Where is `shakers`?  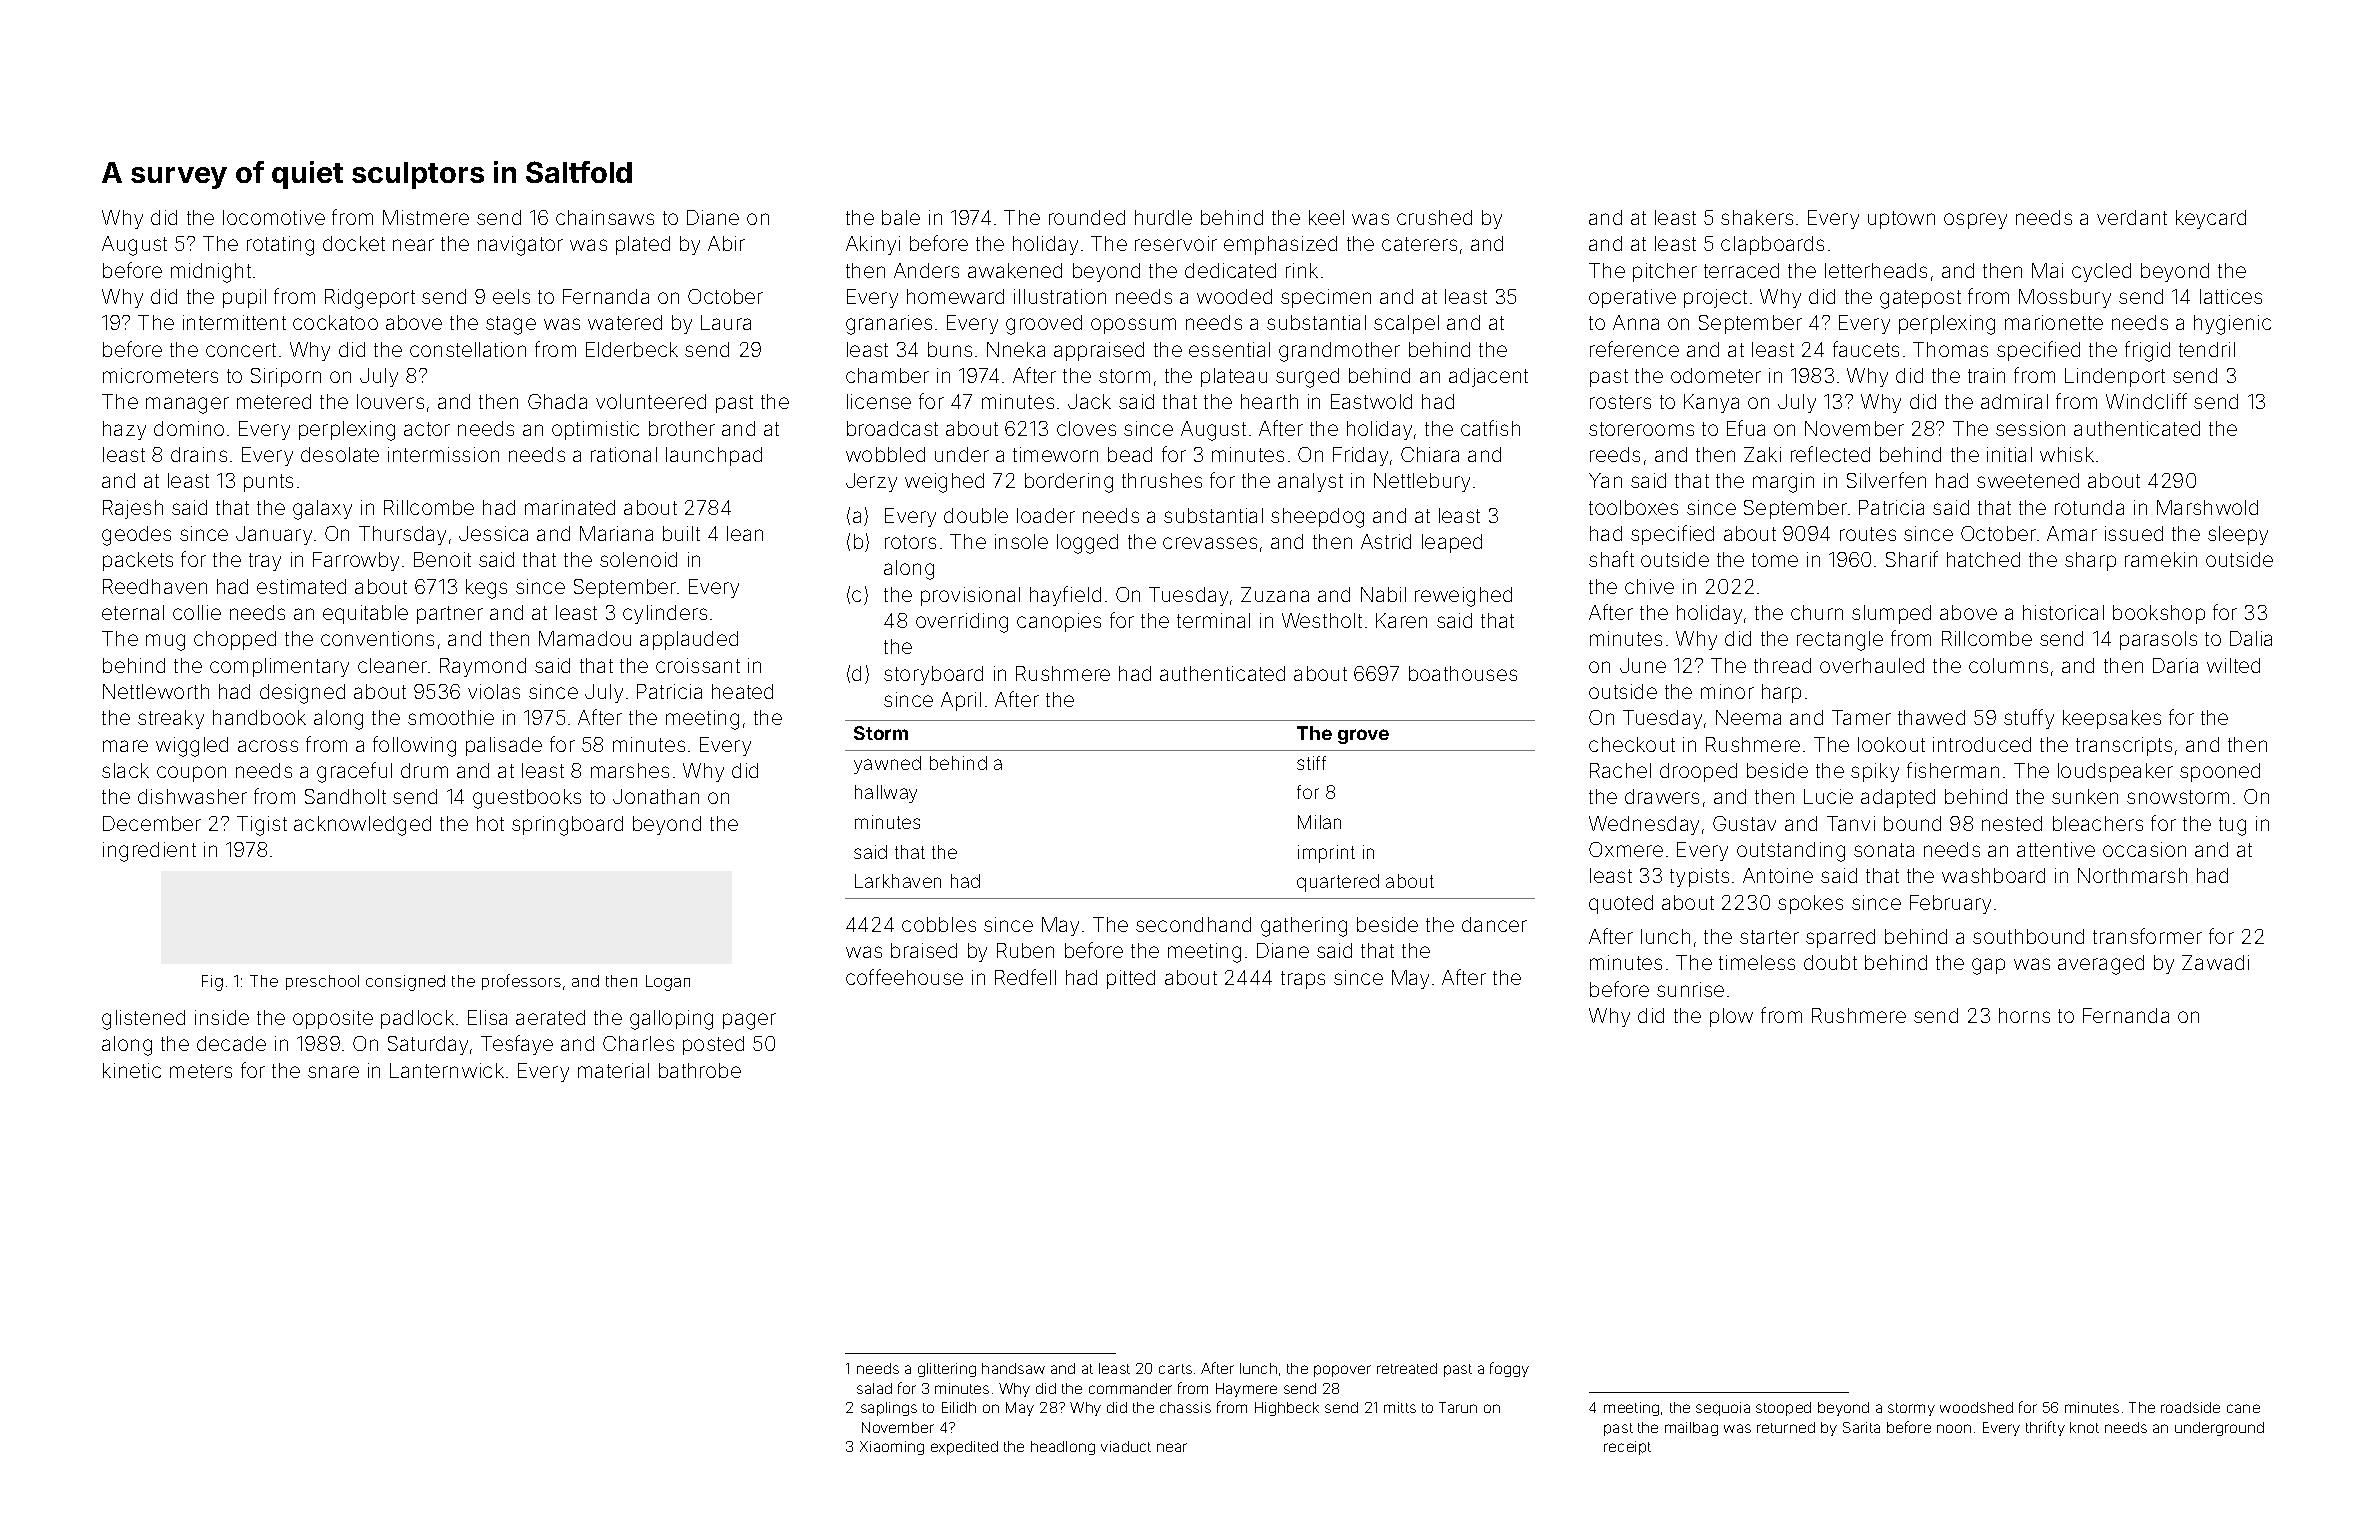
shakers is located at coordinates (1757, 217).
